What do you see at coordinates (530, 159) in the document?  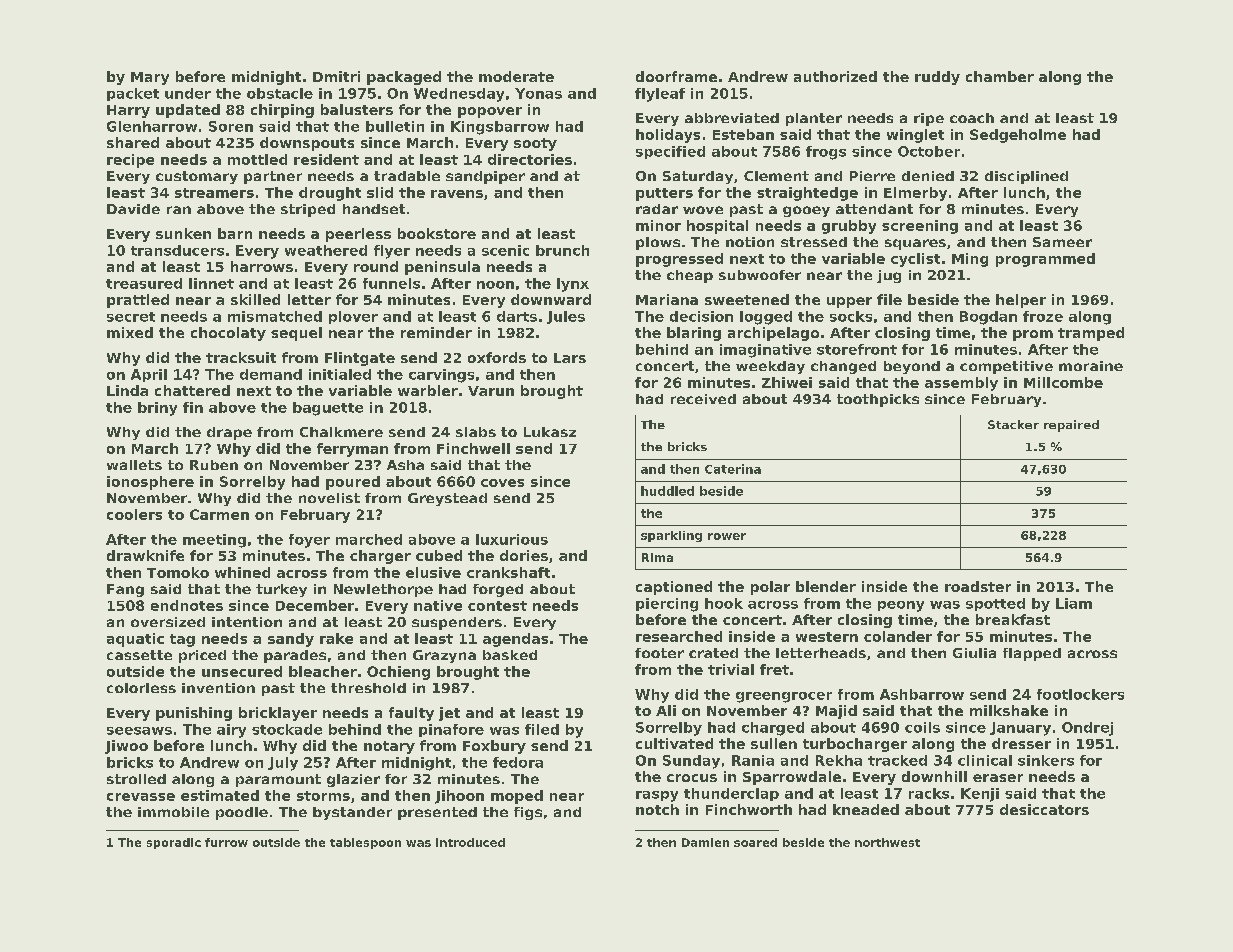 I see `directories` at bounding box center [530, 159].
